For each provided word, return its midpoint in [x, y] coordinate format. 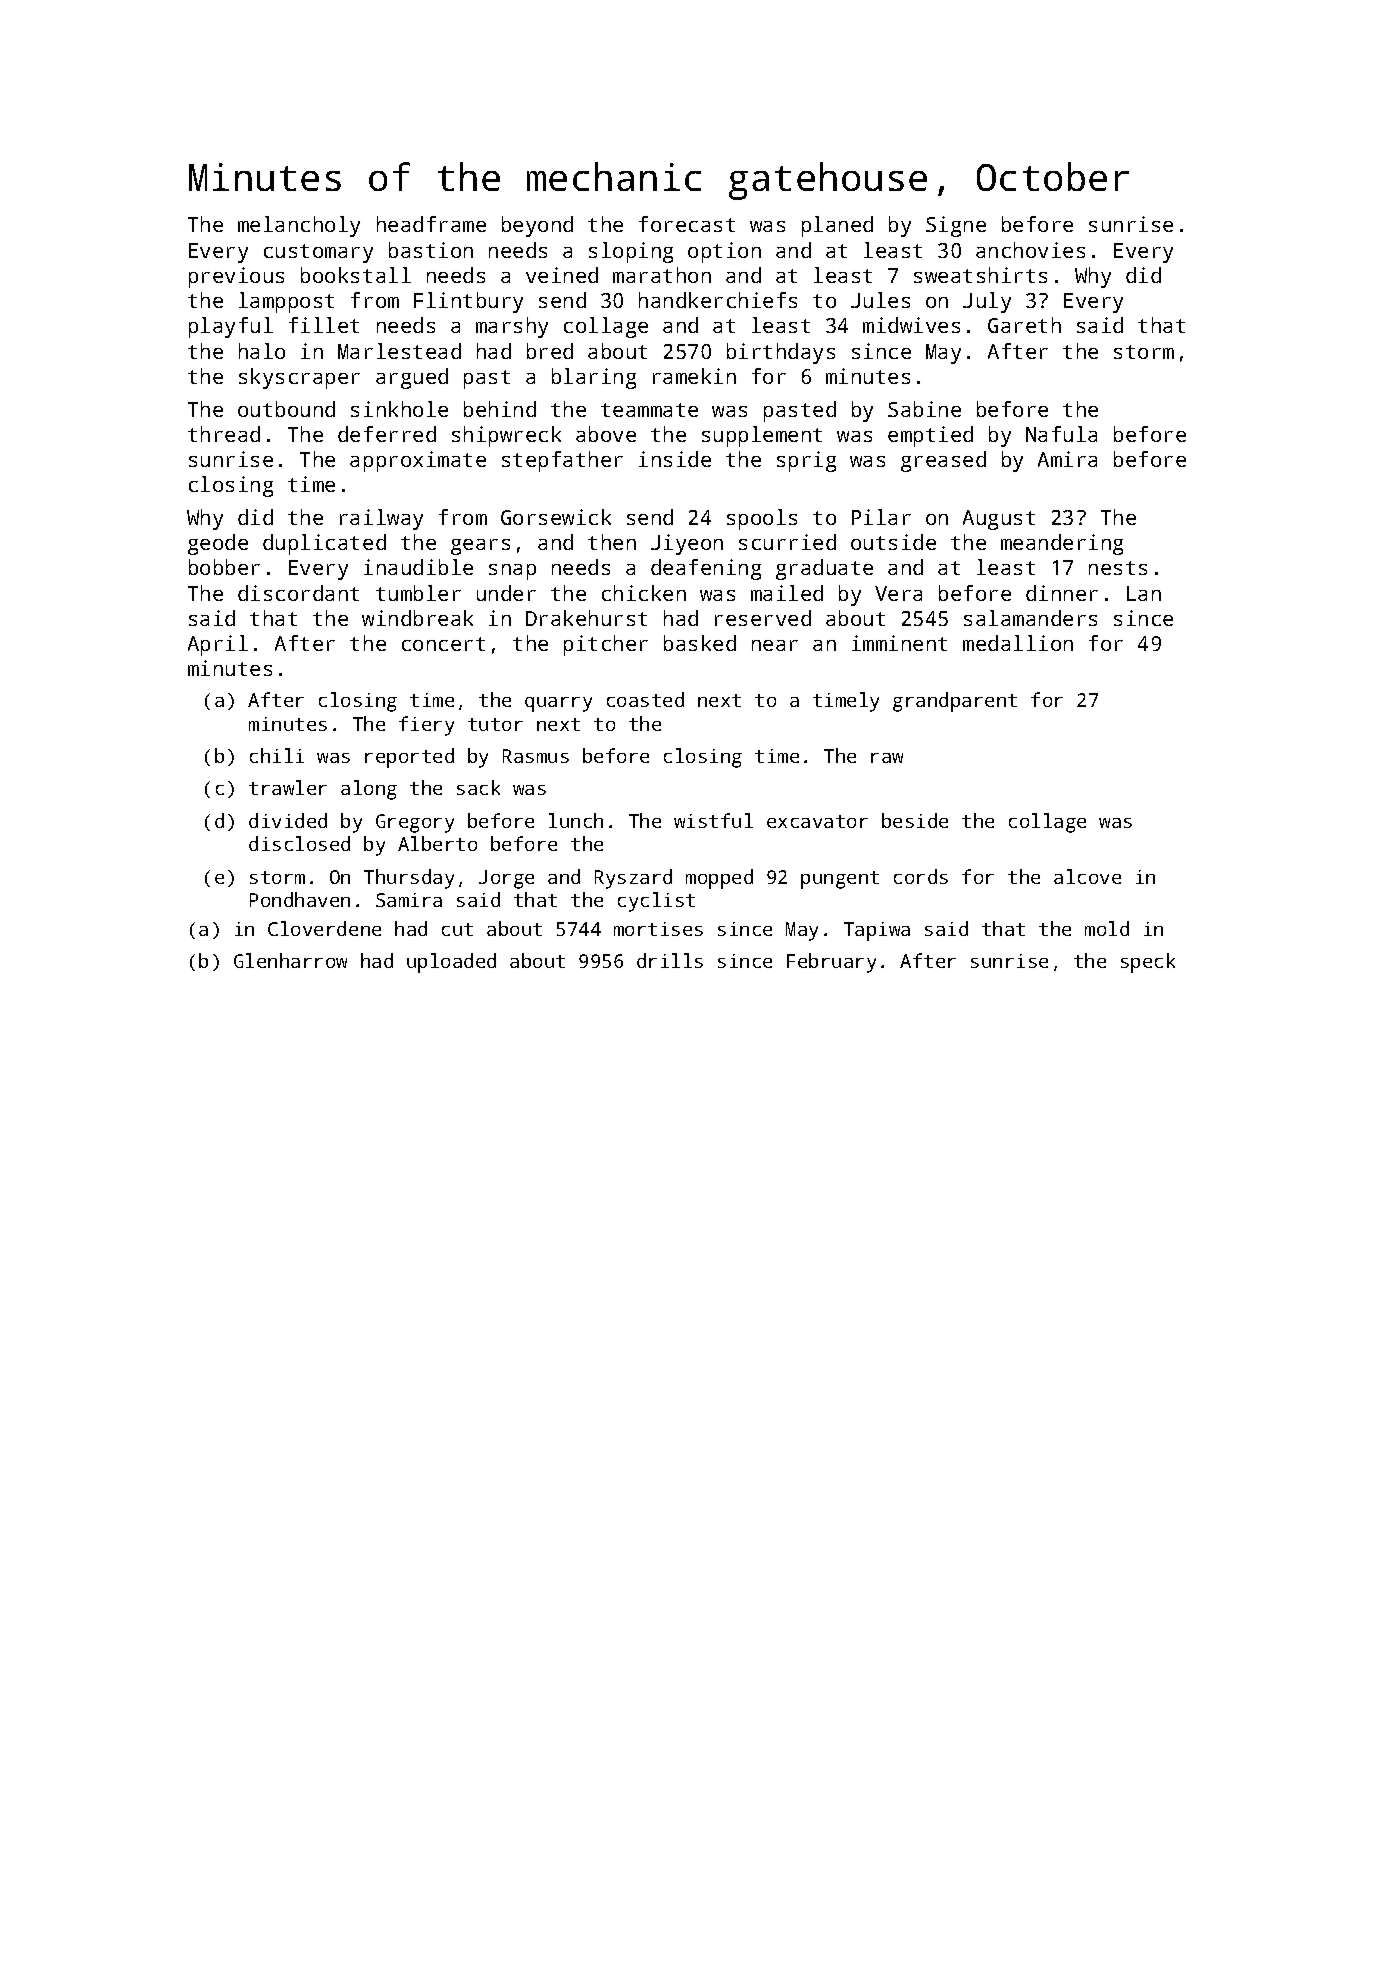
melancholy [299, 226]
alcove [1087, 876]
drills [670, 960]
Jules [880, 300]
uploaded [451, 963]
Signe [956, 226]
